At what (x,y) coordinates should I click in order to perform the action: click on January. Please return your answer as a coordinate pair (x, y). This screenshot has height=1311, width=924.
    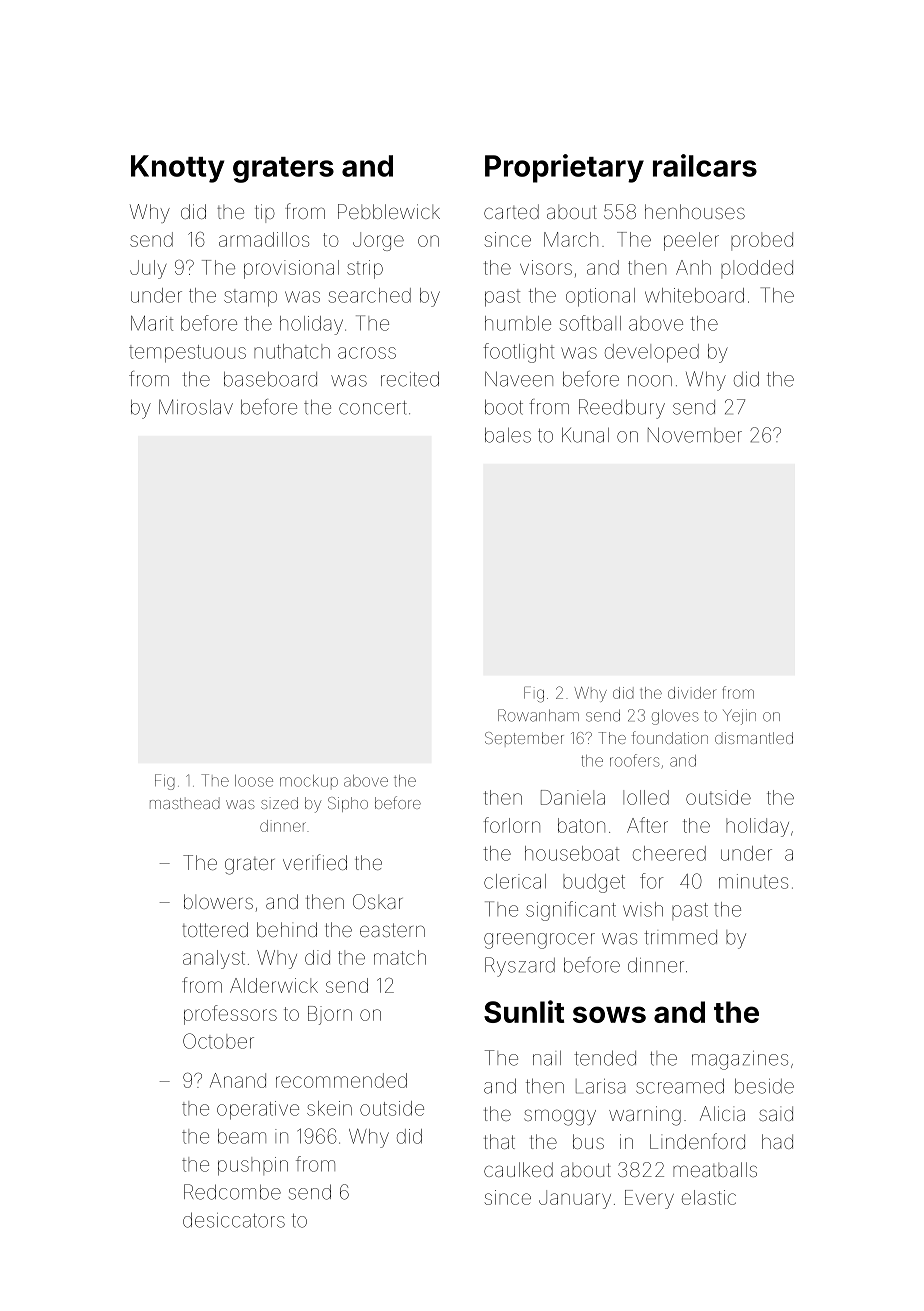
    Looking at the image, I should click on (575, 1199).
